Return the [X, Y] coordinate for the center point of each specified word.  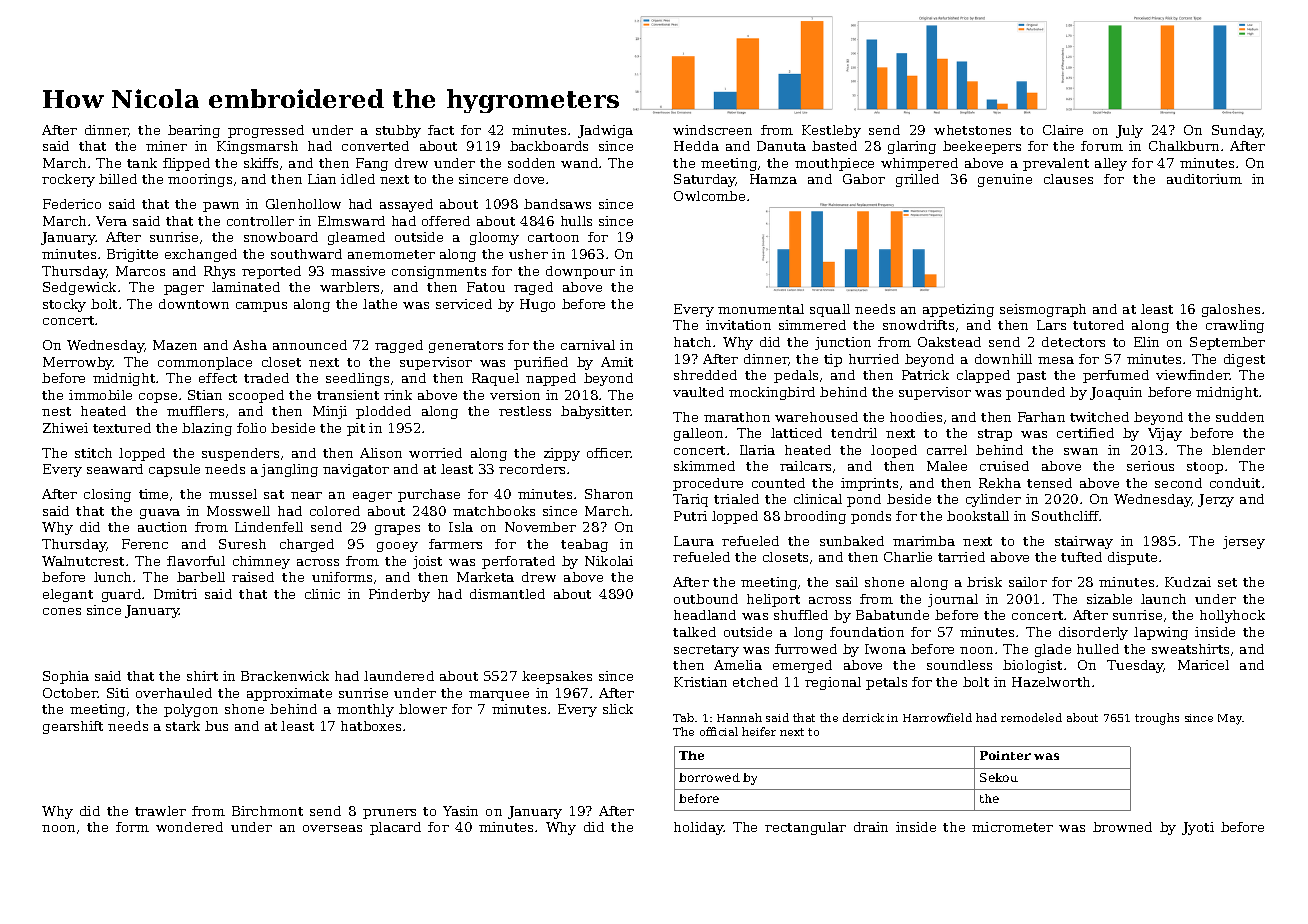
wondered [189, 827]
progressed [266, 131]
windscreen [712, 130]
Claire [1063, 130]
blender [1238, 450]
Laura [694, 541]
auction [162, 527]
